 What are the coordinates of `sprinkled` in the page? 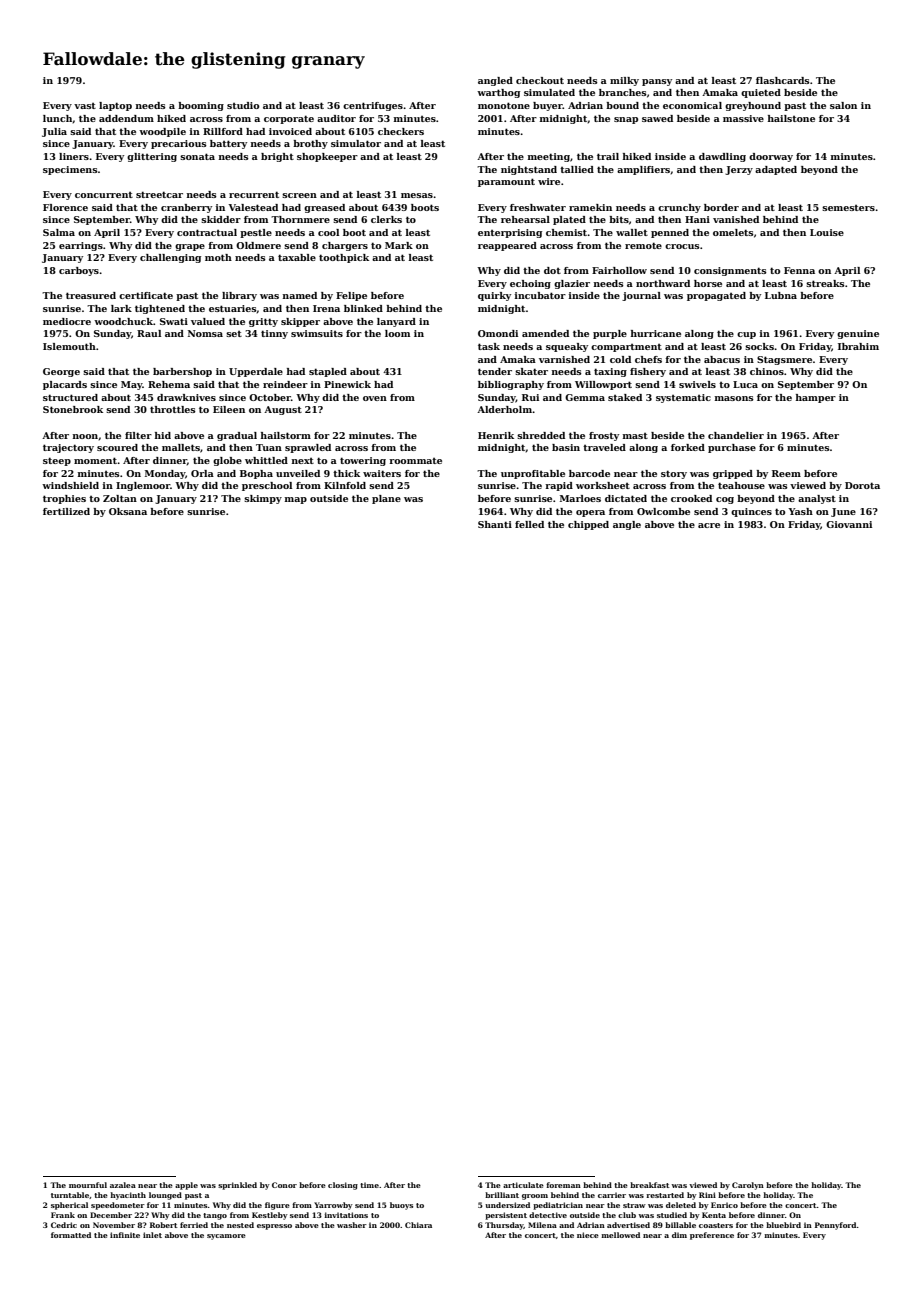 It's located at (237, 1186).
